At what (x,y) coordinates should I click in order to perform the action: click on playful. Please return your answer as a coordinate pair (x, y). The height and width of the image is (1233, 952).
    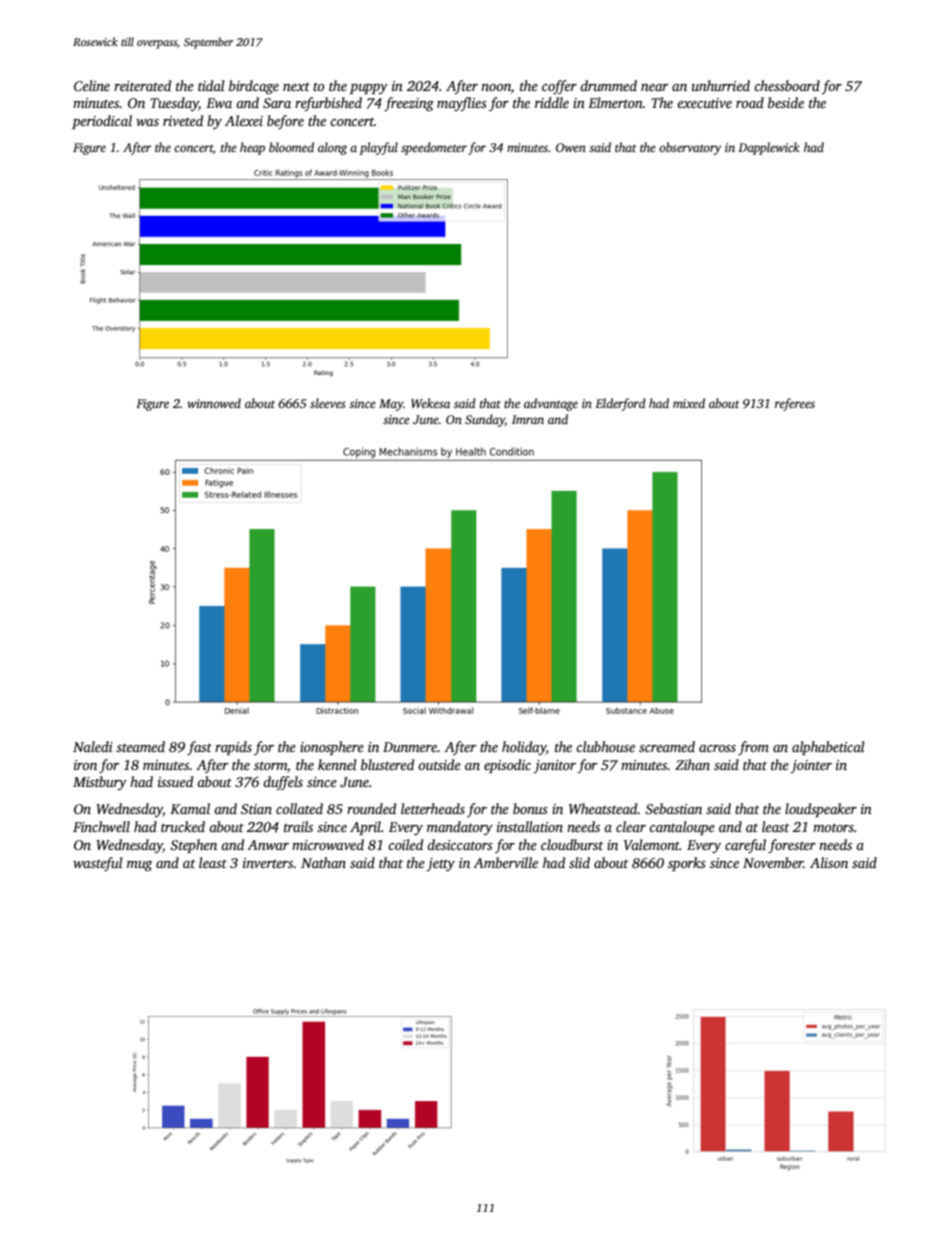
    Looking at the image, I should click on (378, 148).
